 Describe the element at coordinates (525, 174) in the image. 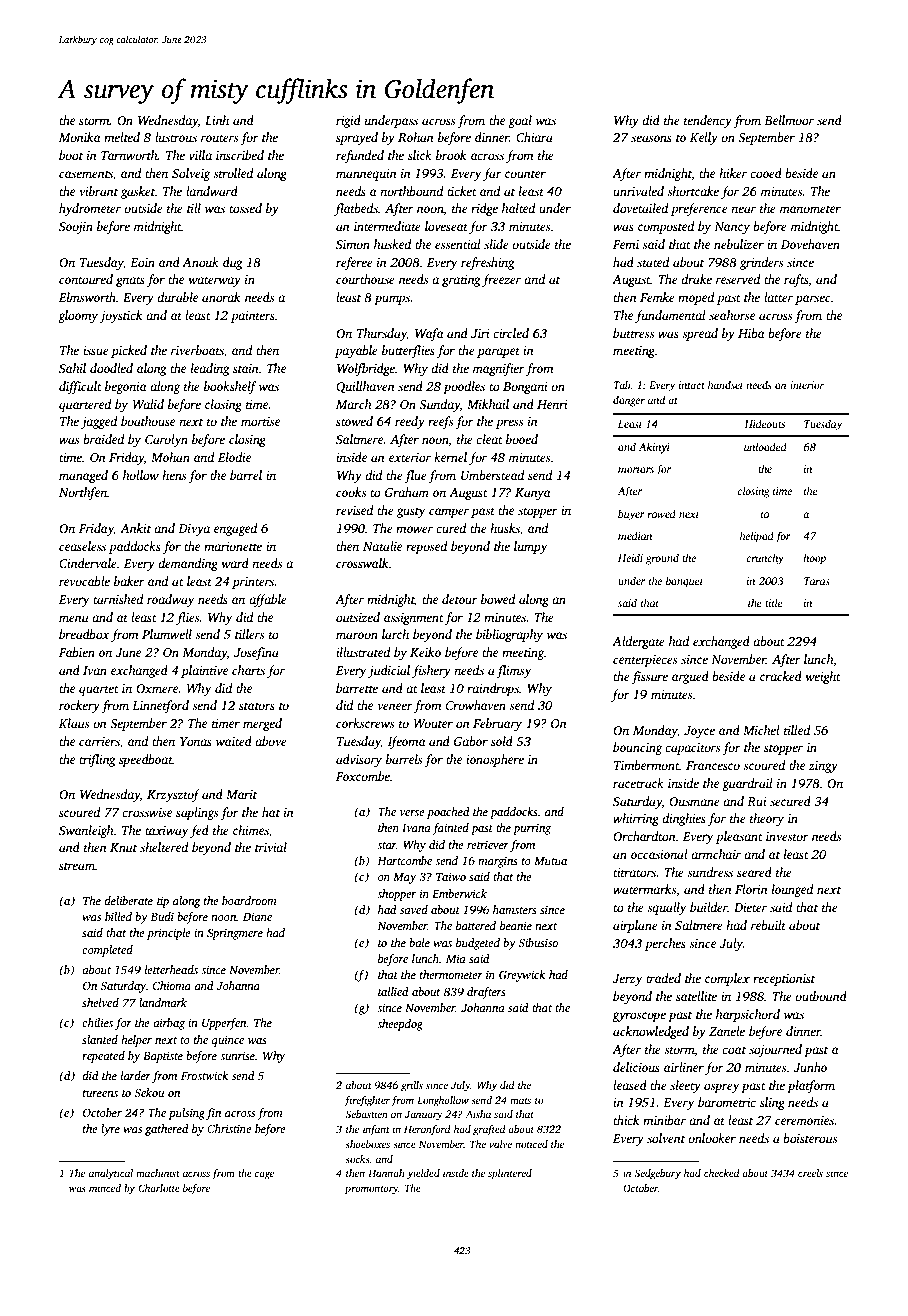

I see `counter` at that location.
